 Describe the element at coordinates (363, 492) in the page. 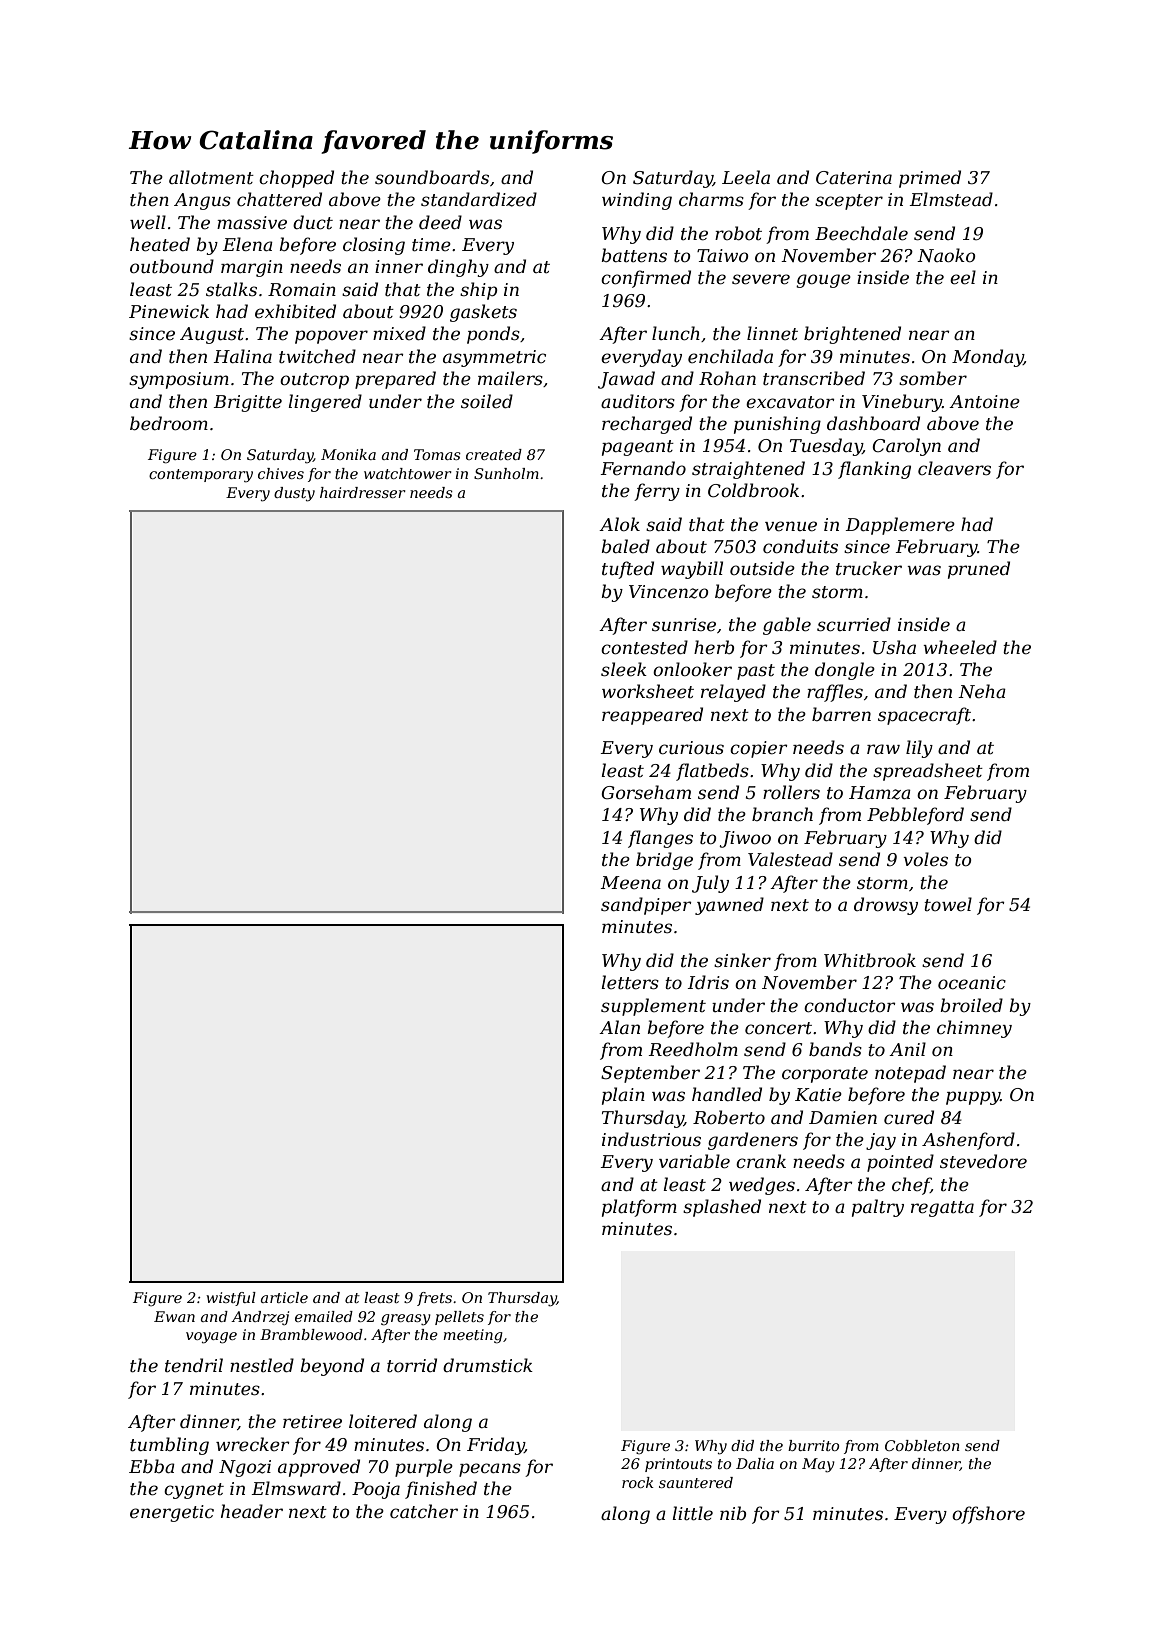

I see `hairdresser` at that location.
